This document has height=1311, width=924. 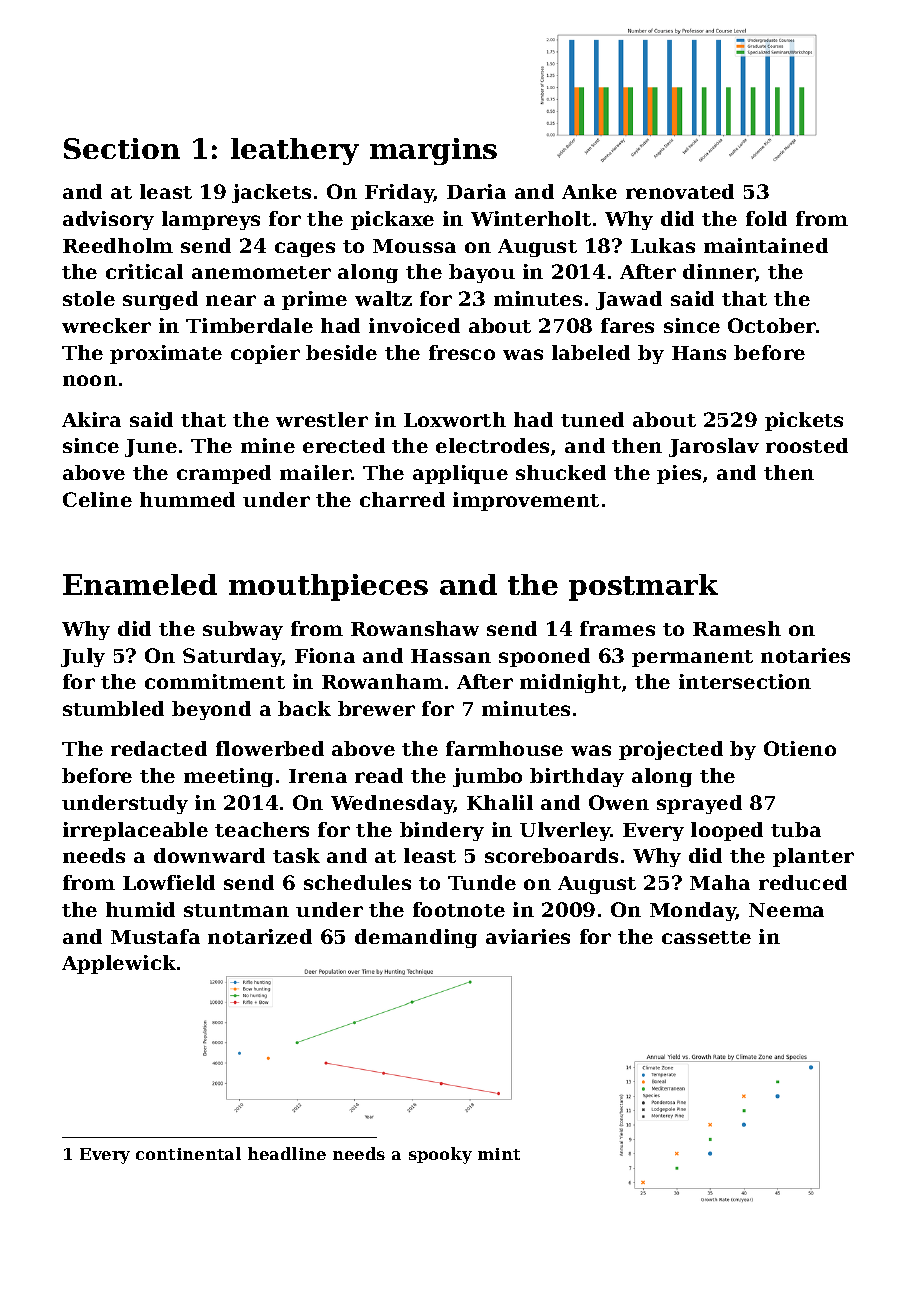 What do you see at coordinates (140, 584) in the document?
I see `Enameled` at bounding box center [140, 584].
